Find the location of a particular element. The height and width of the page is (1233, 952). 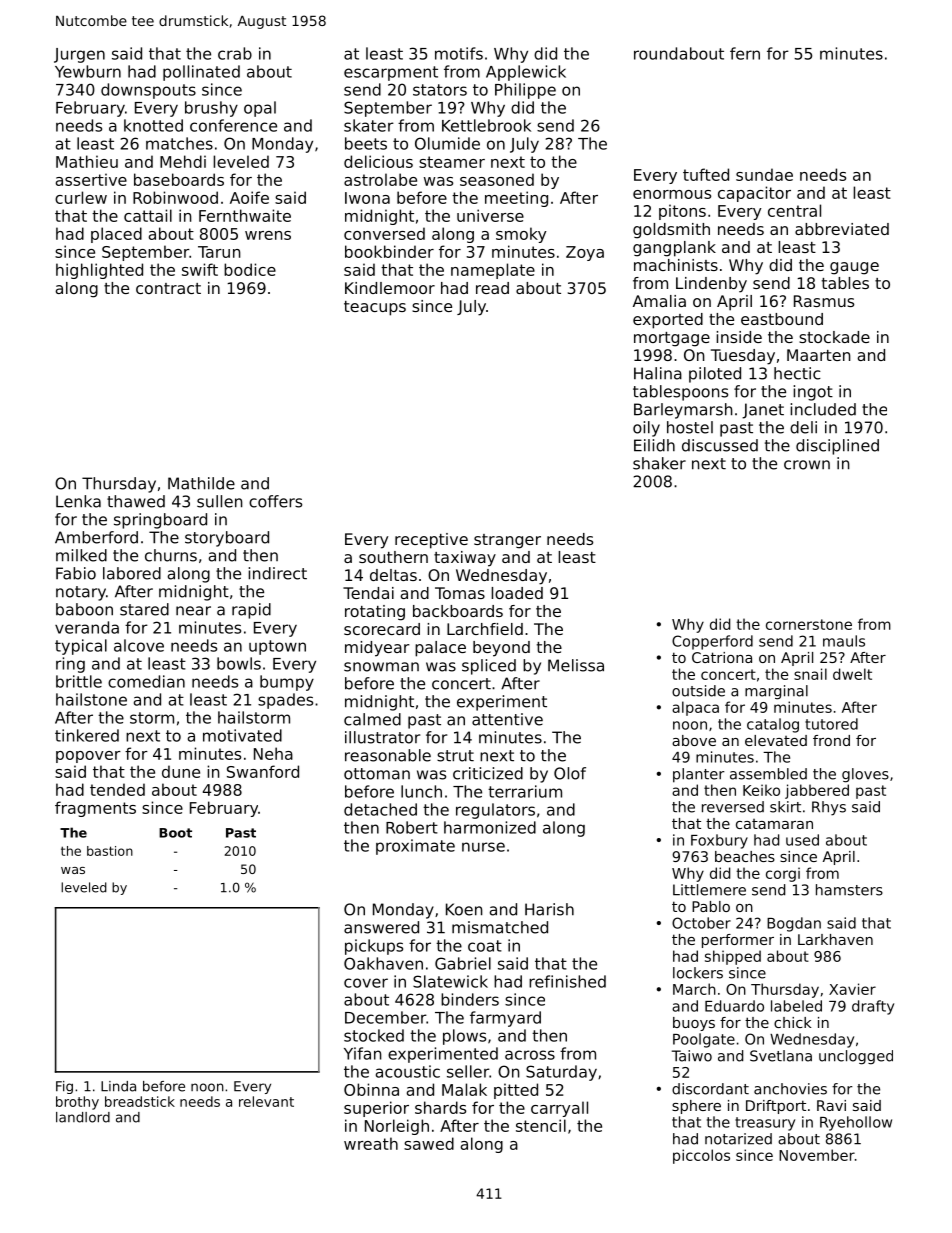

stockade is located at coordinates (834, 337).
